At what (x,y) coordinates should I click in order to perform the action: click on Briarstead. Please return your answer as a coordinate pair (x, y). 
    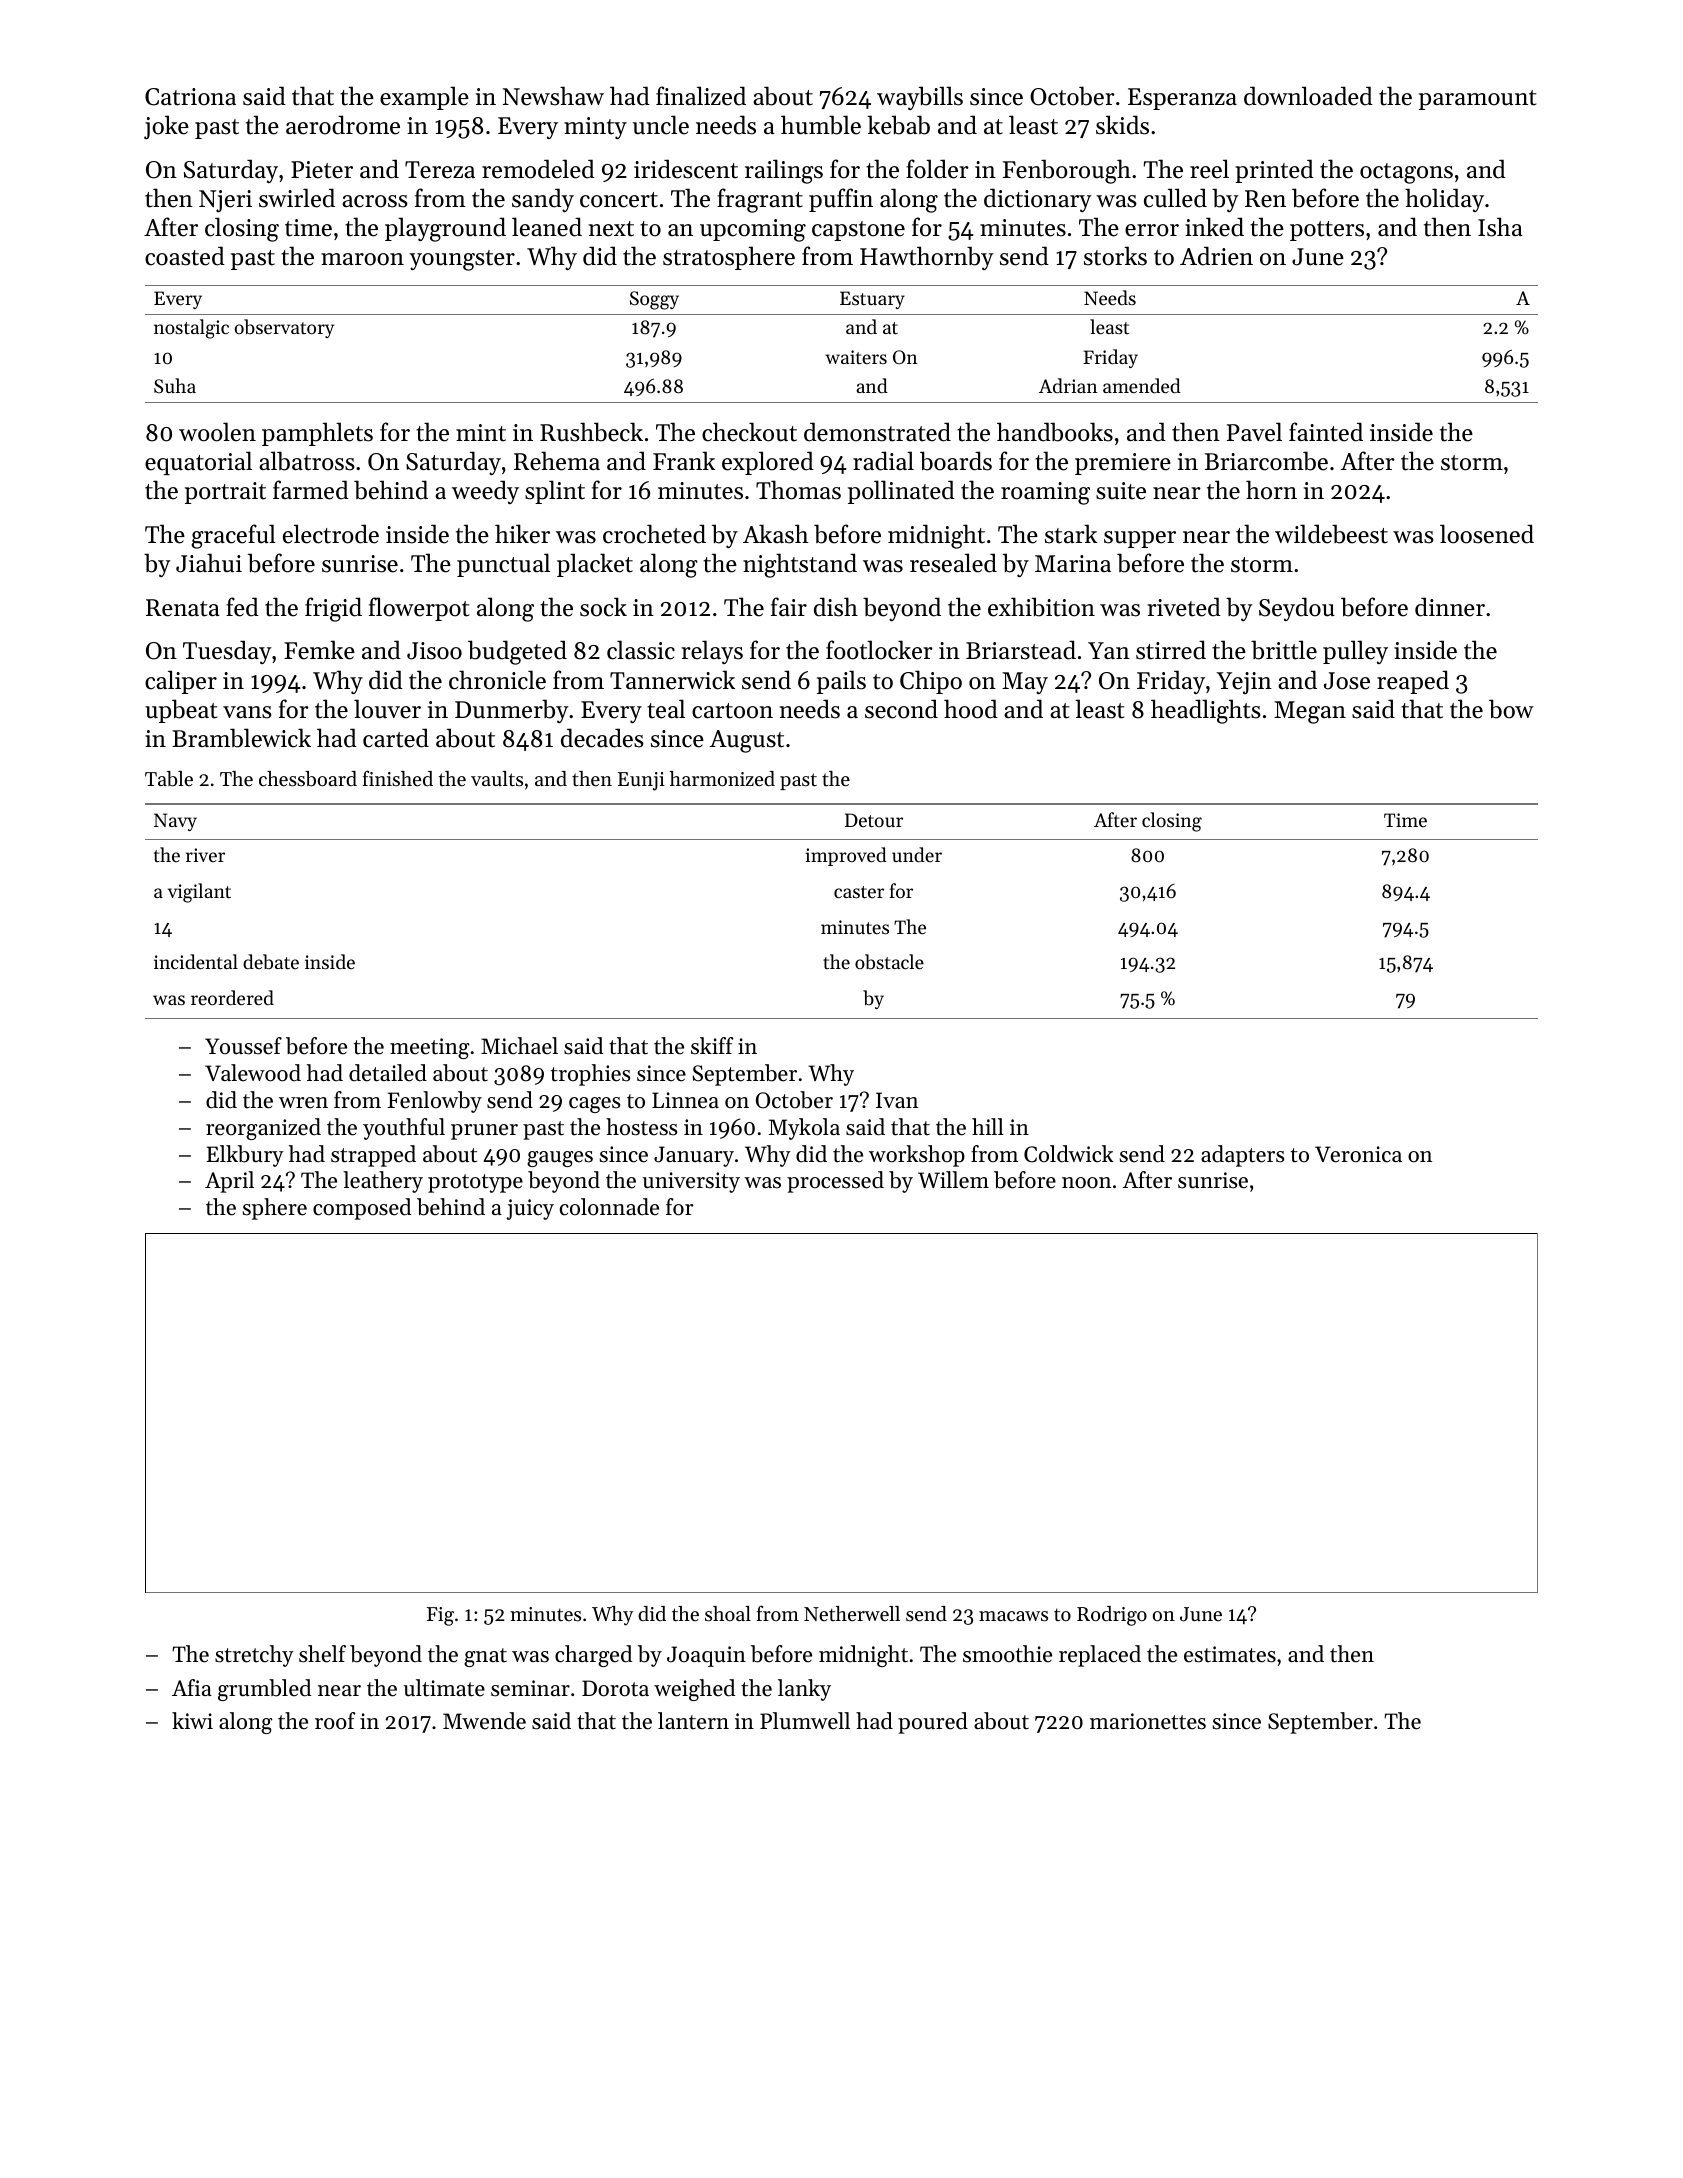
    Looking at the image, I should click on (1021, 650).
